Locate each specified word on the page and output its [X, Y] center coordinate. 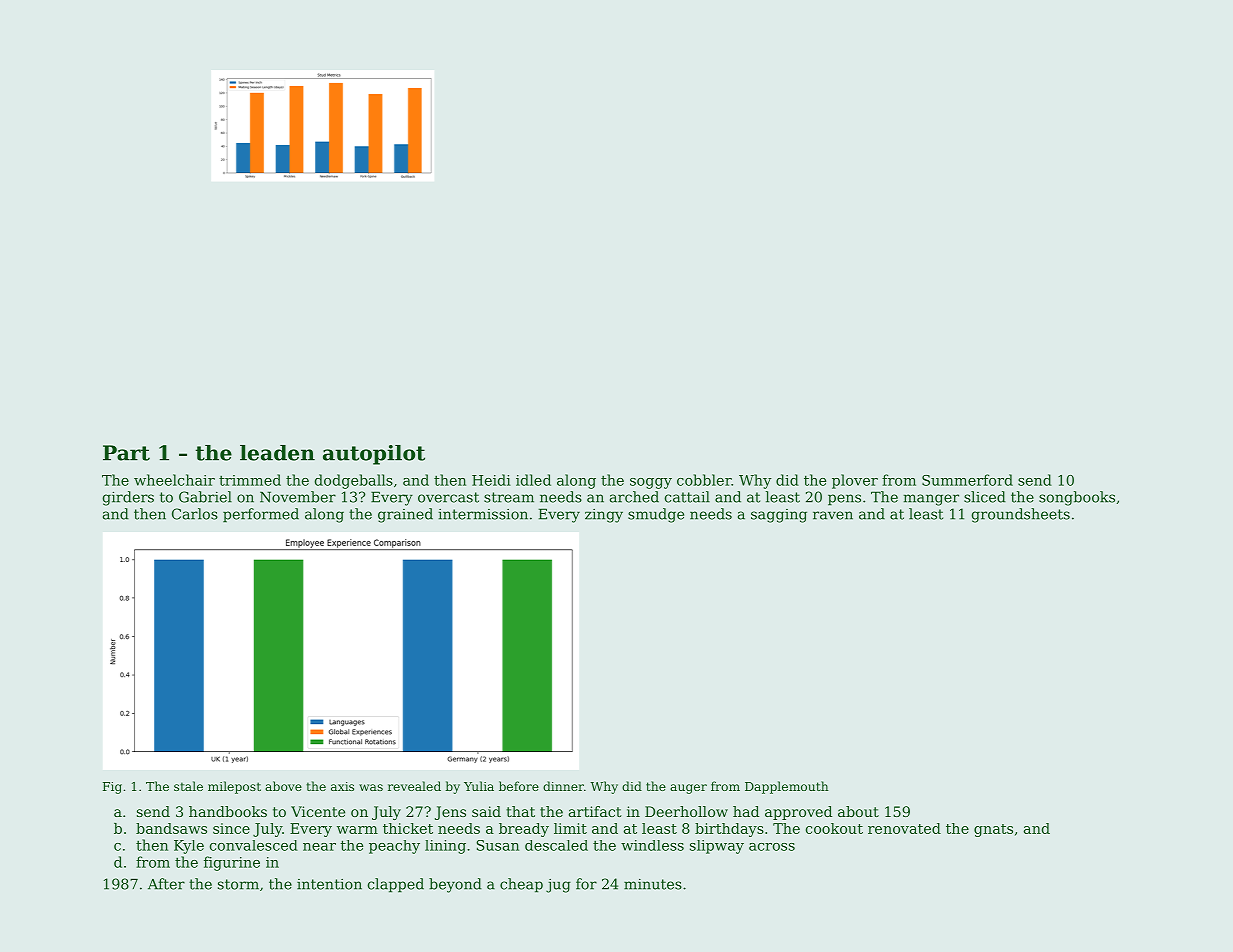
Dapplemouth [787, 787]
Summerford [967, 480]
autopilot [374, 455]
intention [329, 884]
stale [188, 786]
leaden [277, 453]
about [858, 811]
